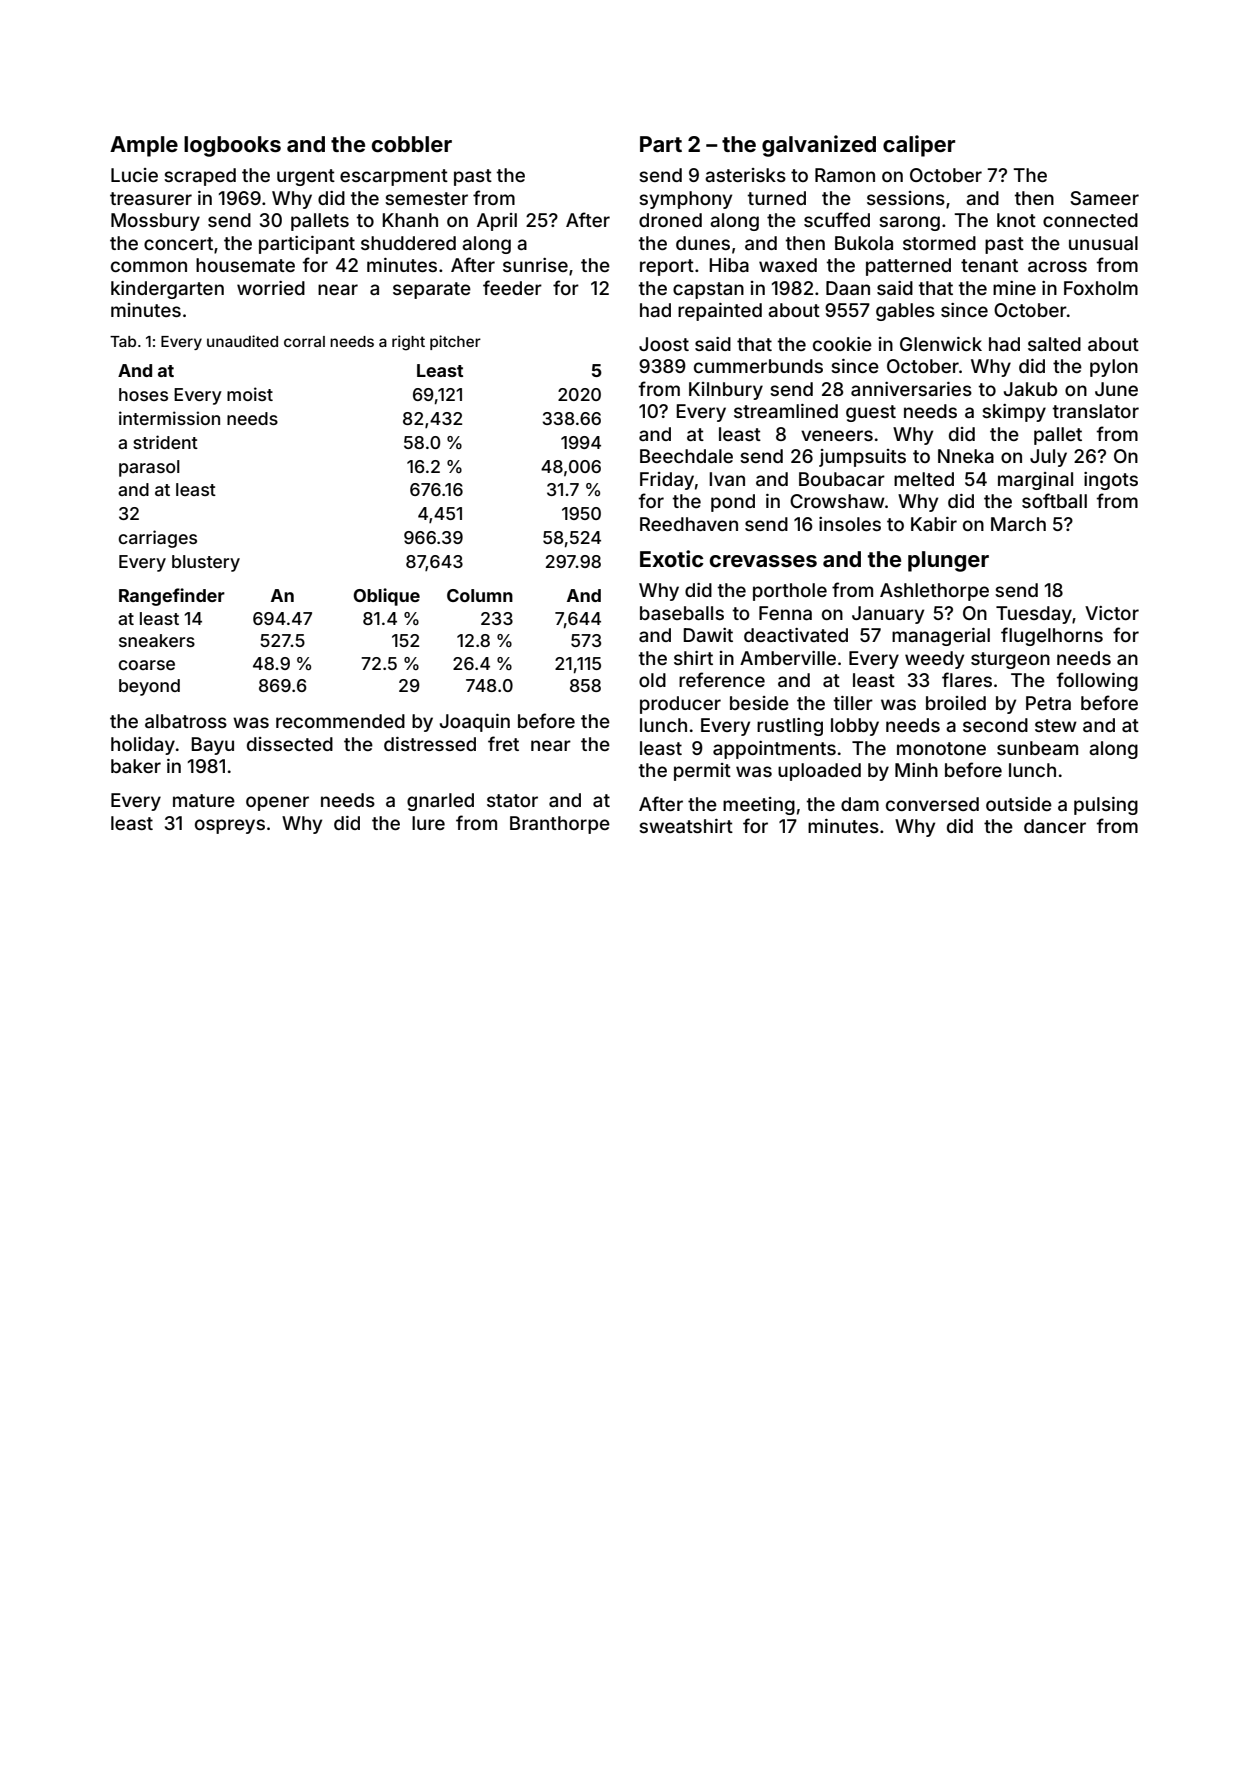 The height and width of the screenshot is (1766, 1249). I want to click on intermission, so click(169, 418).
